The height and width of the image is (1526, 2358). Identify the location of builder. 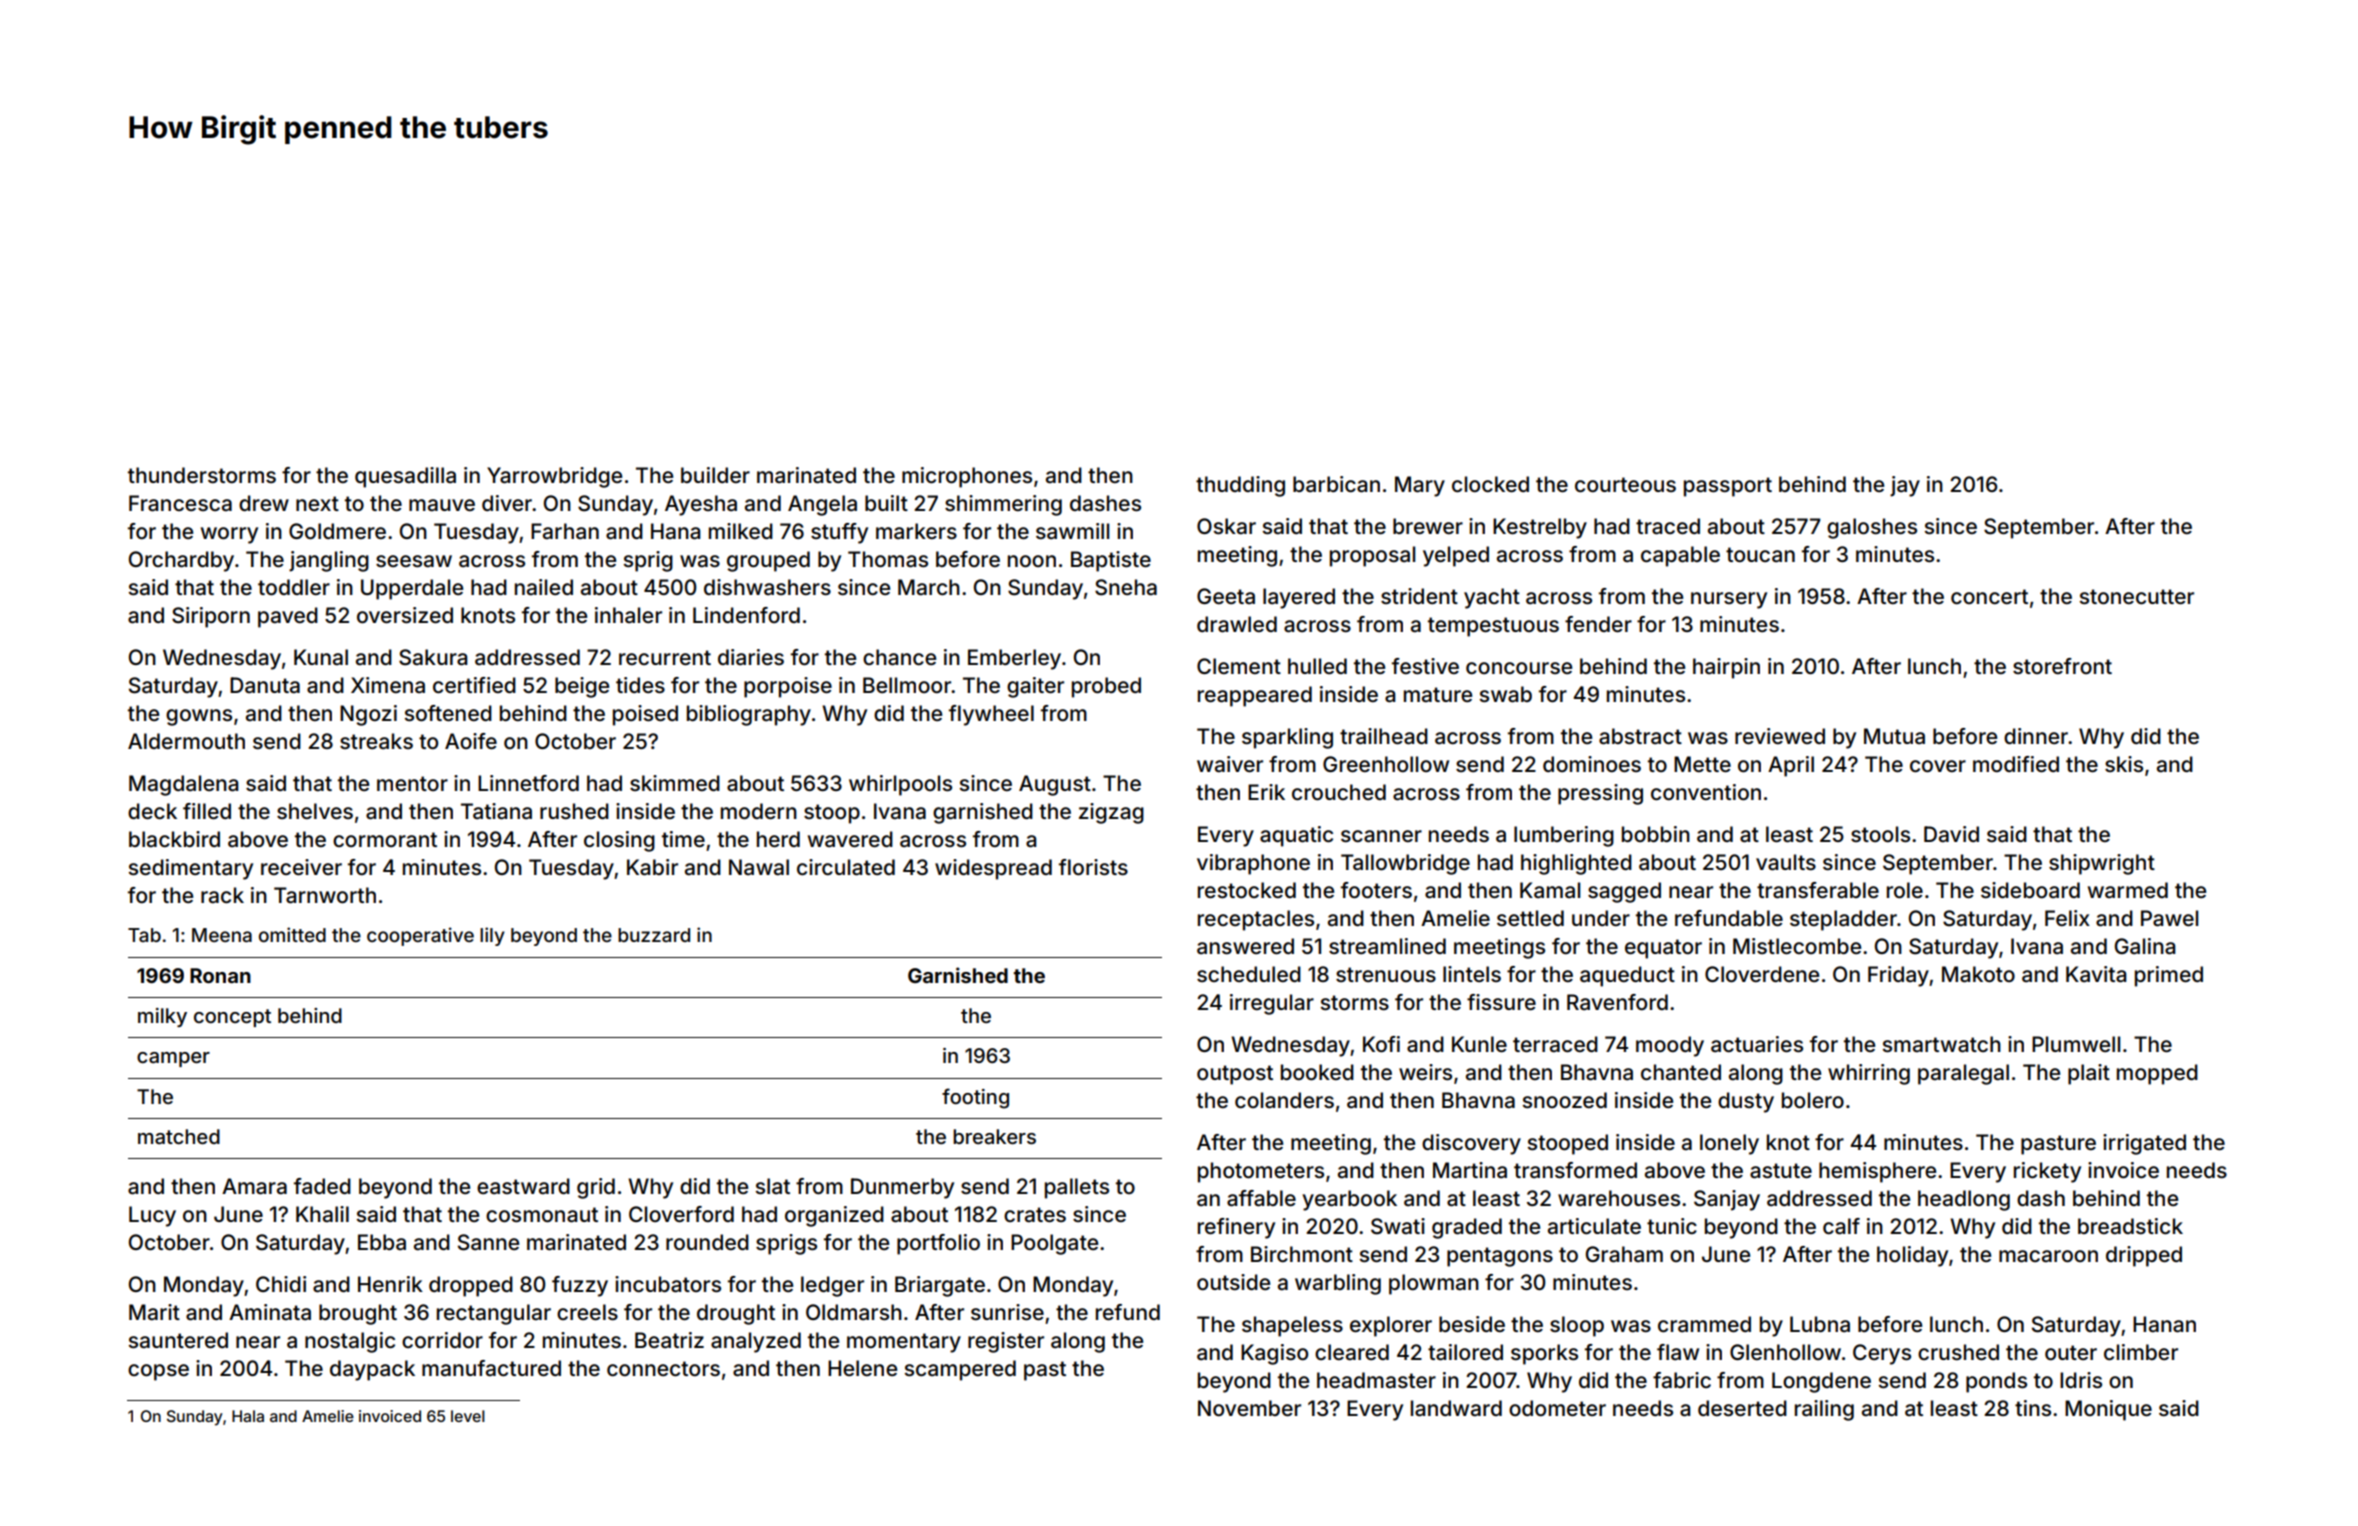
(715, 475).
